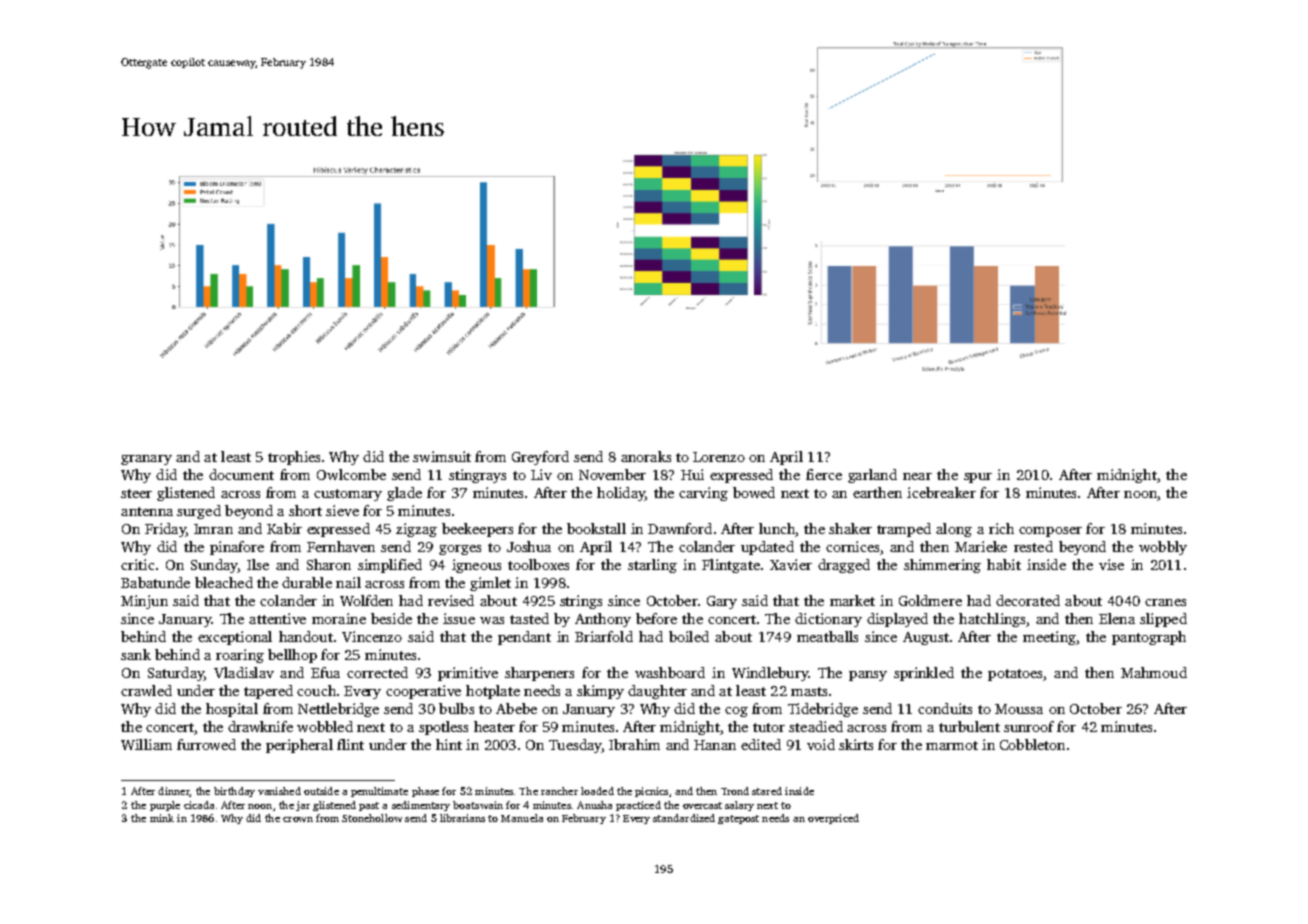 The width and height of the screenshot is (1308, 924). What do you see at coordinates (719, 457) in the screenshot?
I see `Lorenzo` at bounding box center [719, 457].
